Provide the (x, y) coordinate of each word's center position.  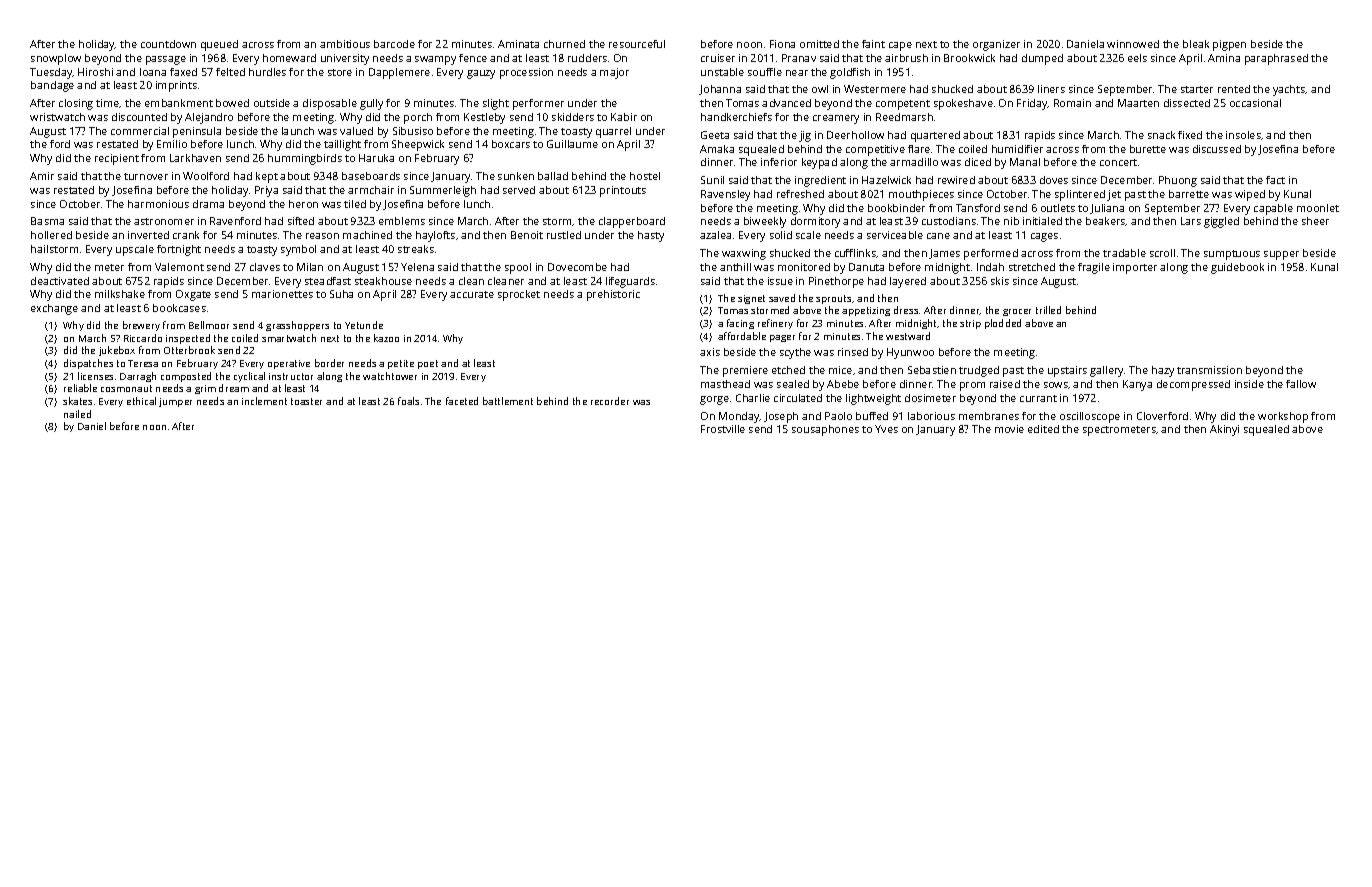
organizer (996, 45)
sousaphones (825, 430)
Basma (47, 221)
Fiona (782, 44)
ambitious (345, 44)
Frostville (723, 429)
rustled (564, 235)
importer (1135, 268)
